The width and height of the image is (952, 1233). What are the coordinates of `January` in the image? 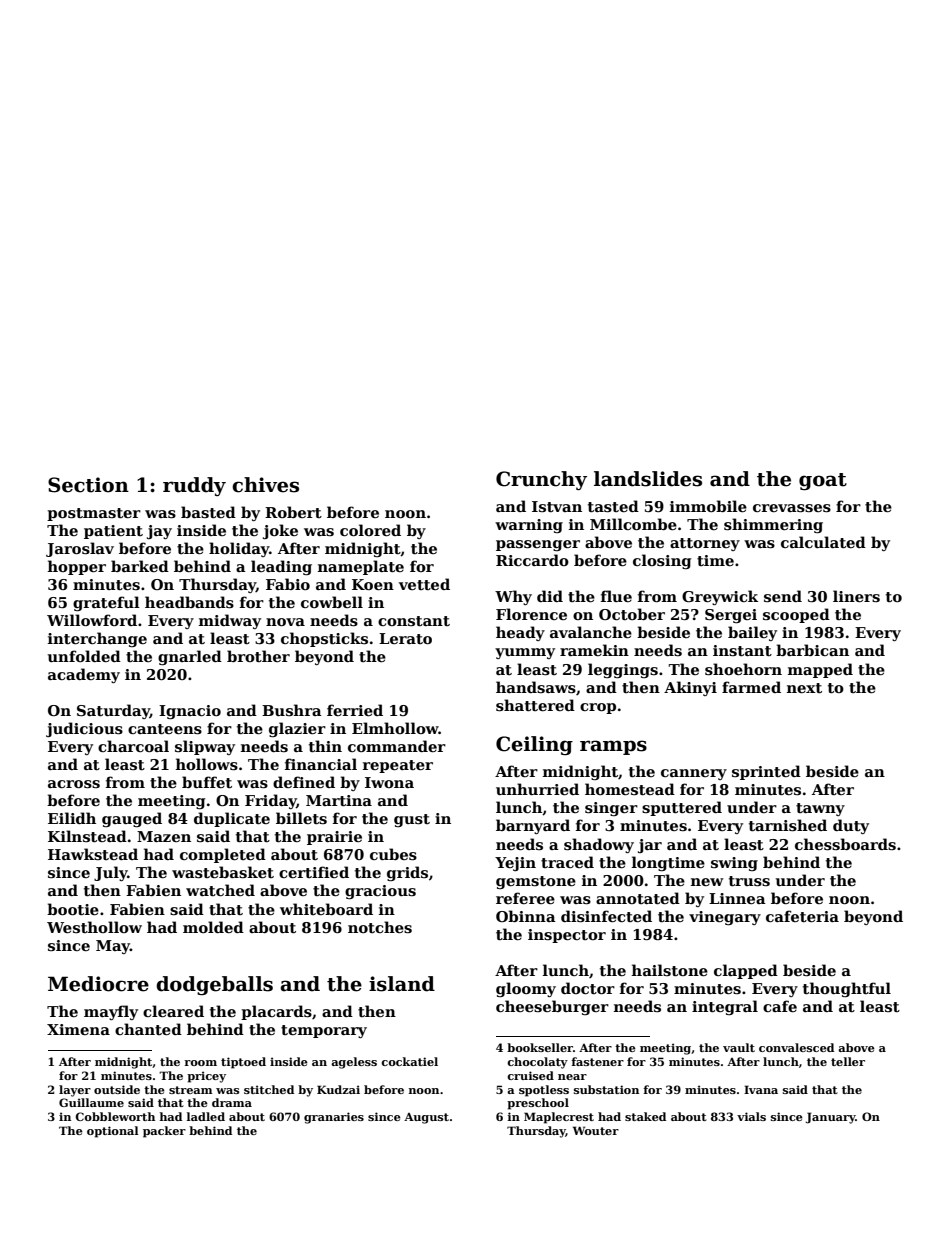 It's located at (831, 1118).
